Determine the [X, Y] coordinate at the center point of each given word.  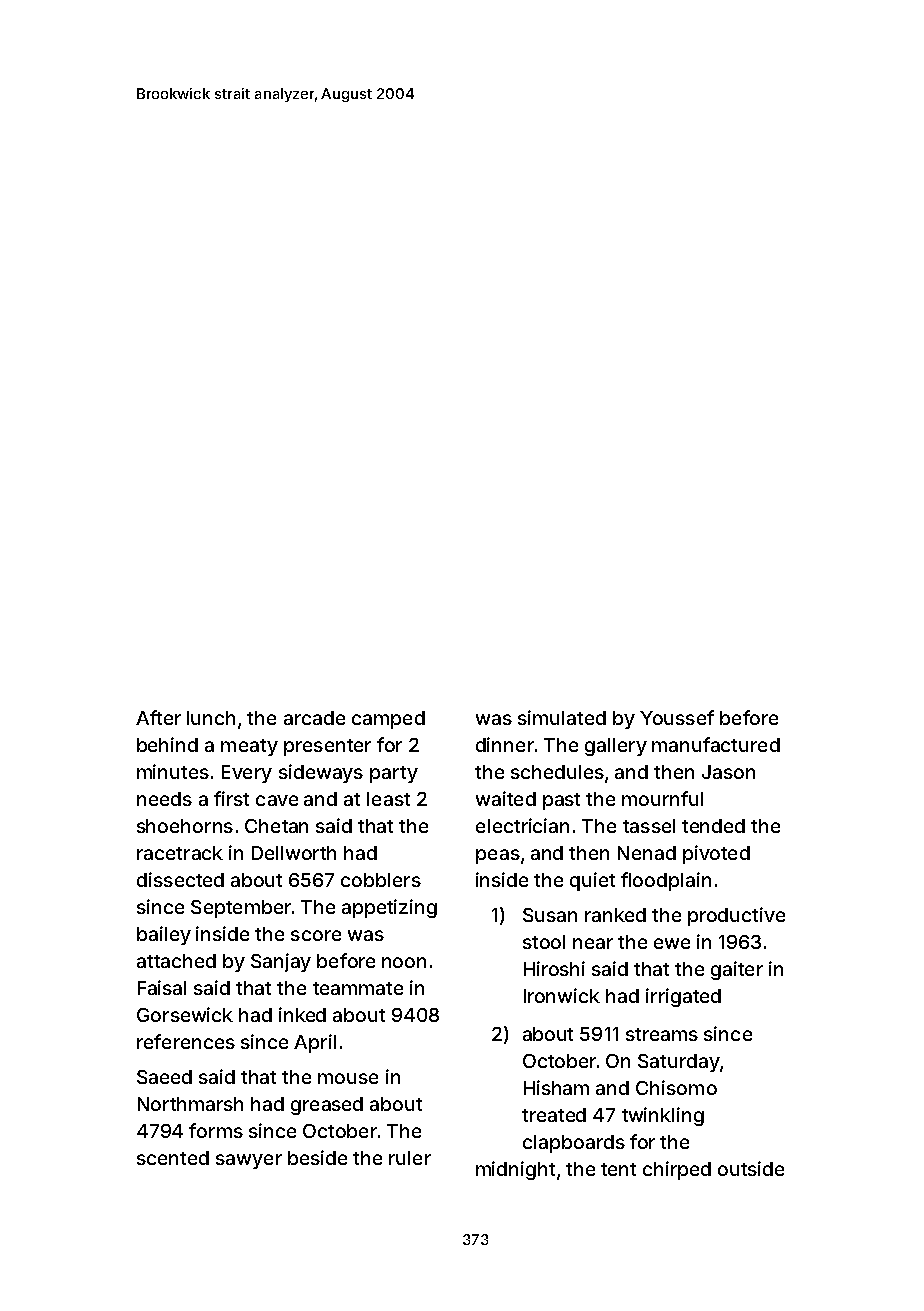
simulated [562, 717]
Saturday [679, 1063]
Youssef [677, 717]
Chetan [276, 826]
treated [554, 1115]
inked [302, 1014]
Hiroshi [554, 968]
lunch [211, 718]
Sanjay [281, 962]
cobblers [381, 880]
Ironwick [562, 995]
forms [216, 1130]
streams [662, 1034]
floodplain [666, 881]
